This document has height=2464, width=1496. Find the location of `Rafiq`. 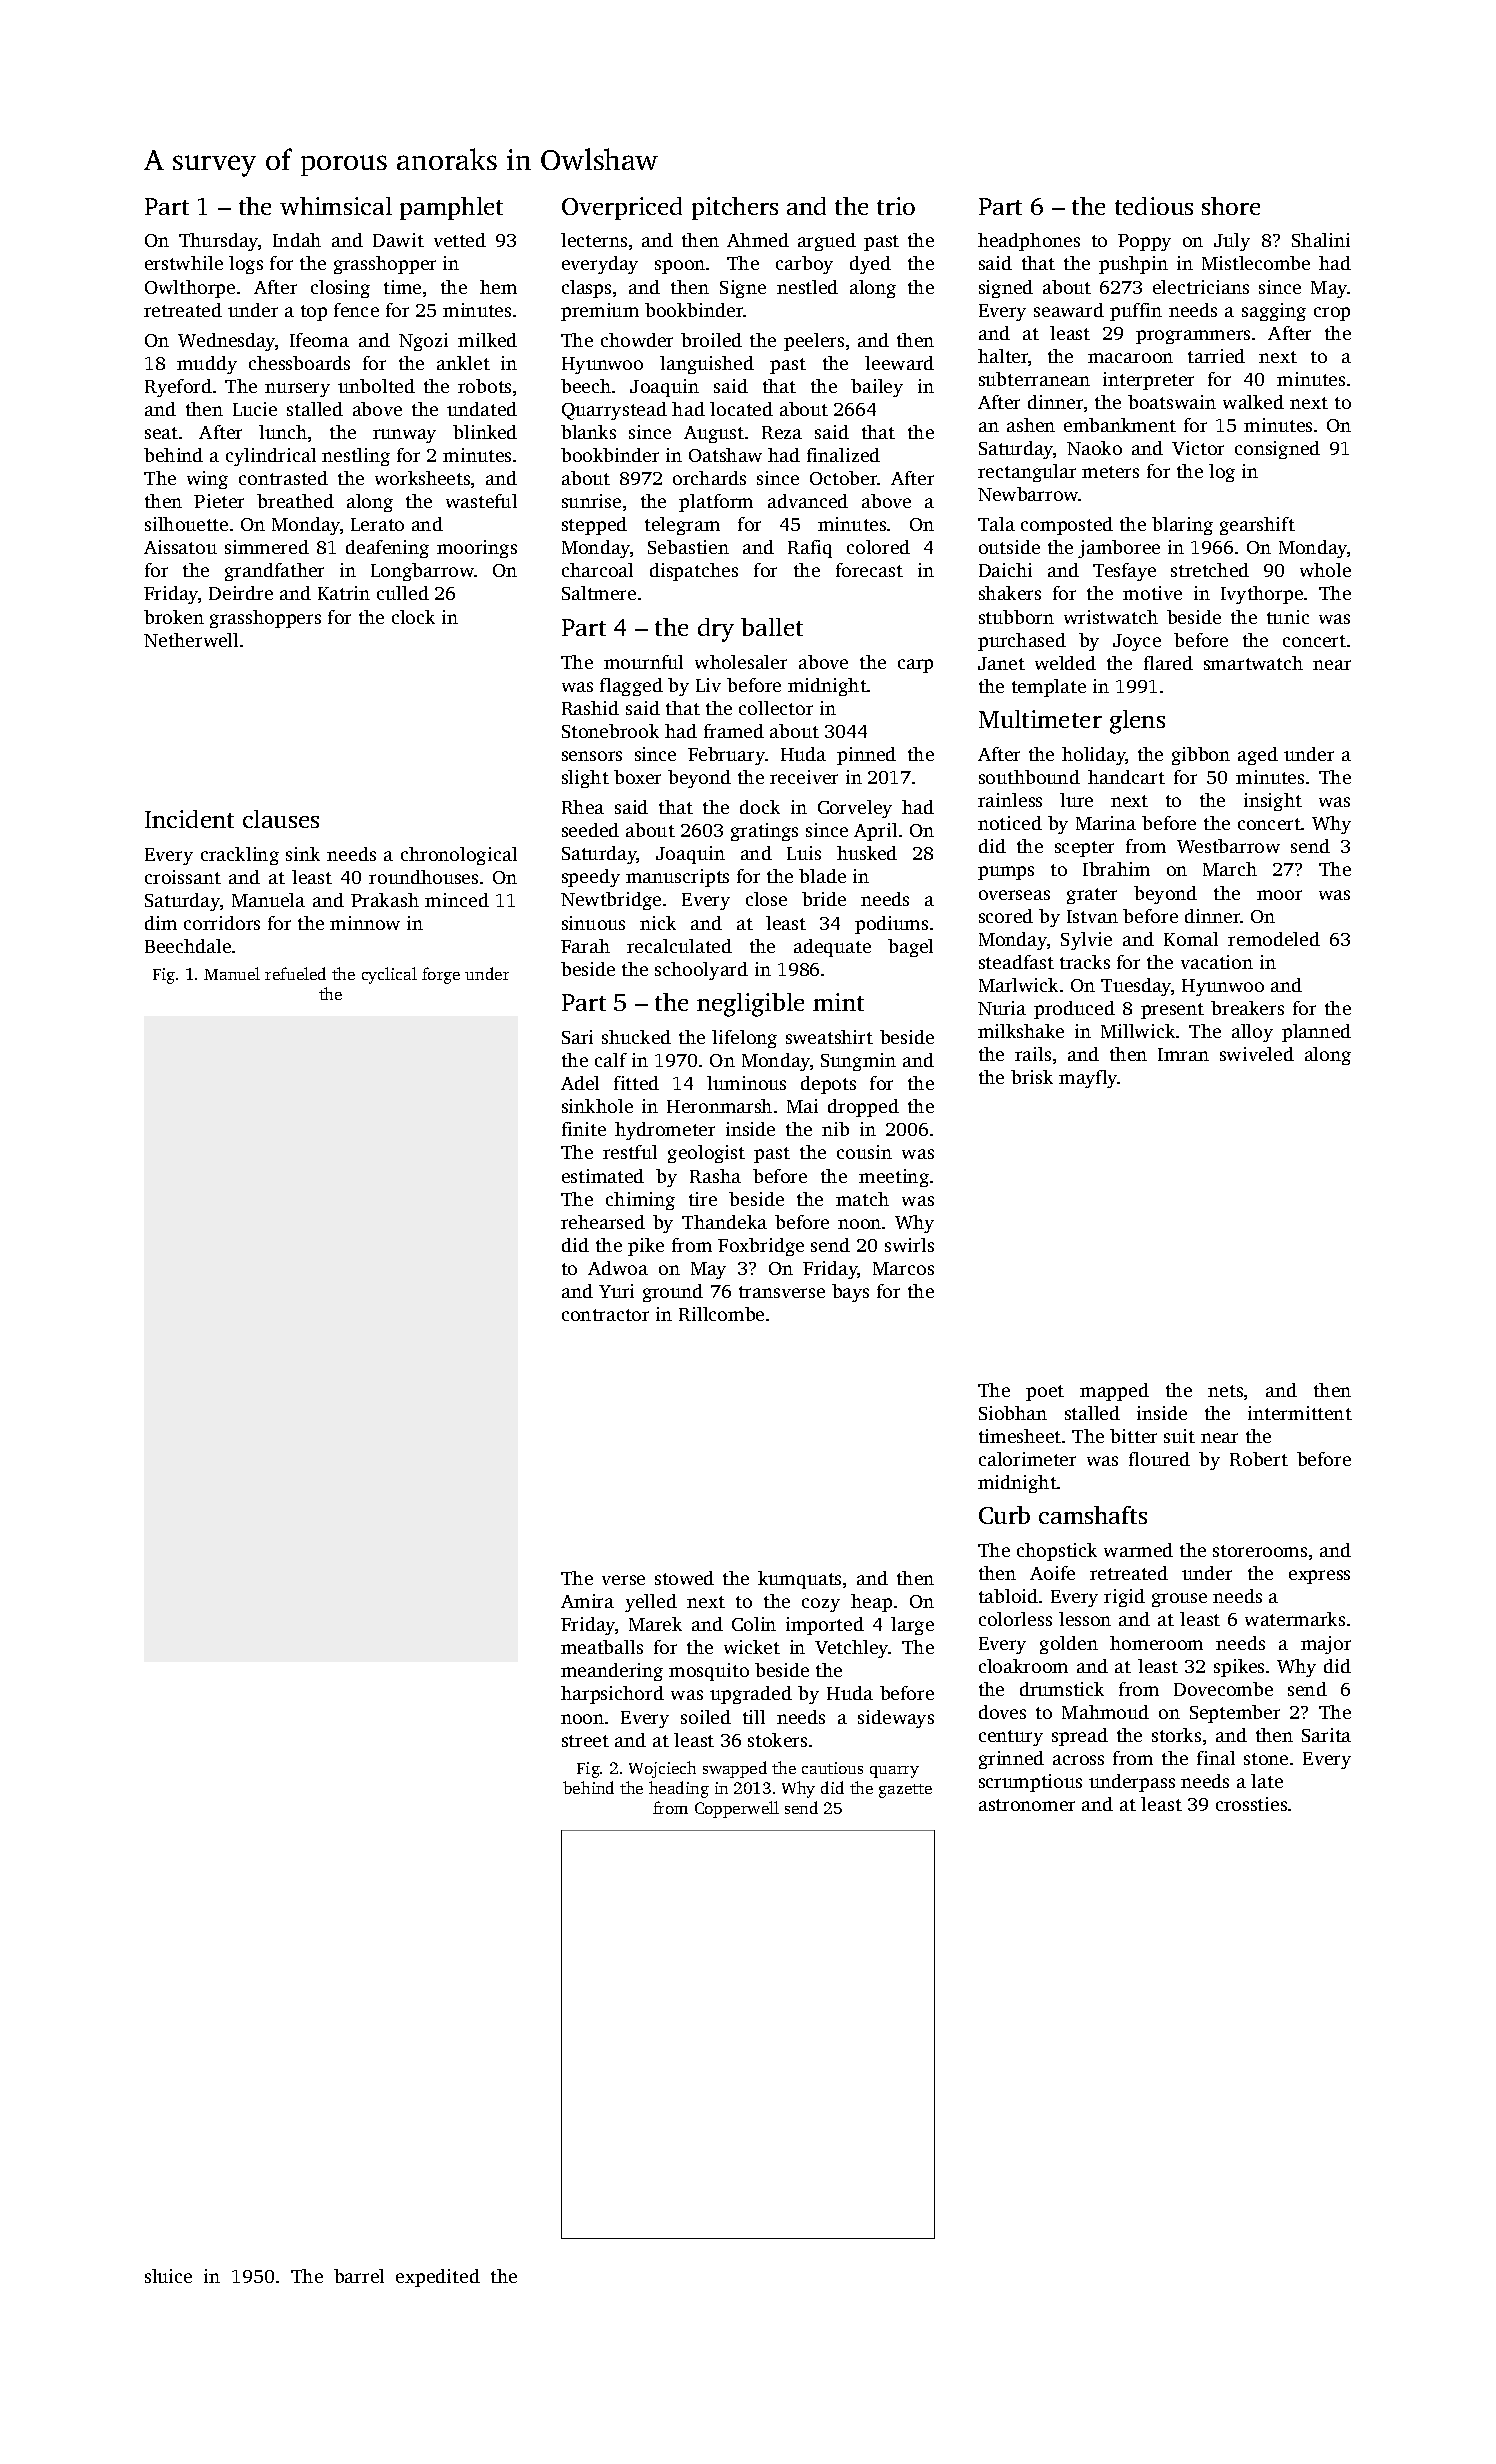

Rafiq is located at coordinates (810, 549).
